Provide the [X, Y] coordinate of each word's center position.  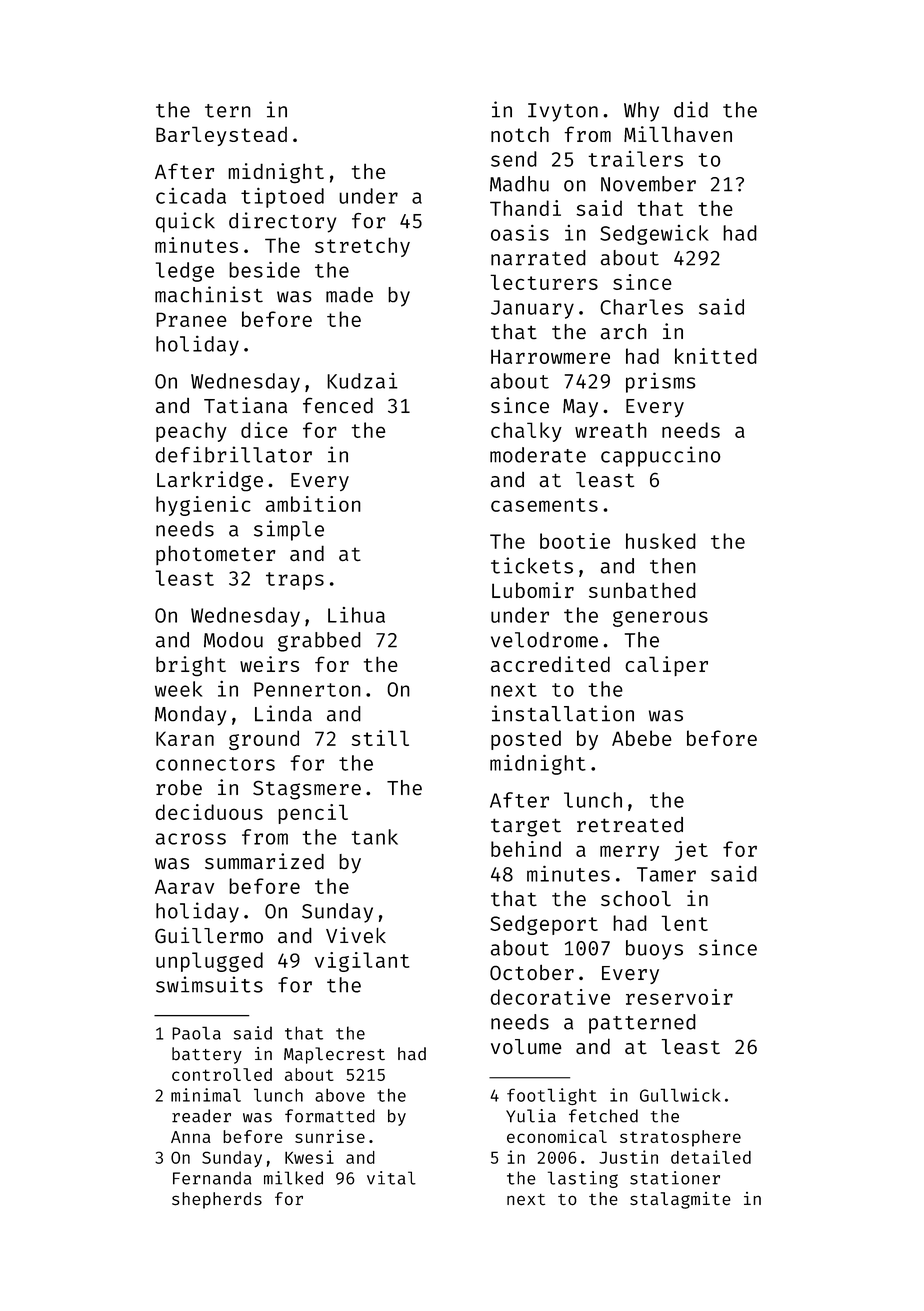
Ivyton [563, 112]
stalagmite [680, 1200]
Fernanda [212, 1178]
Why [641, 112]
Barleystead [221, 136]
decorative [550, 997]
